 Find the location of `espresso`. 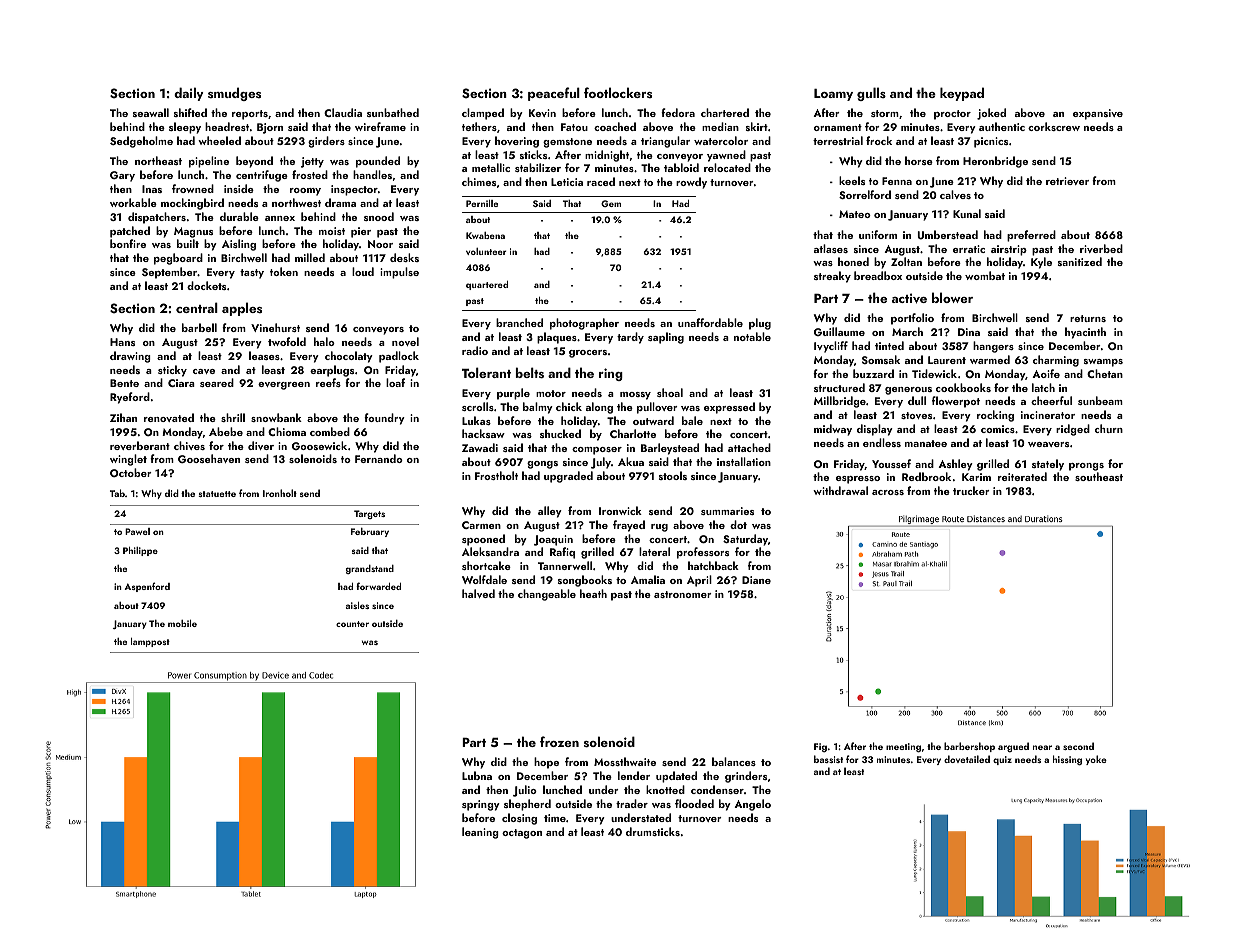

espresso is located at coordinates (858, 480).
